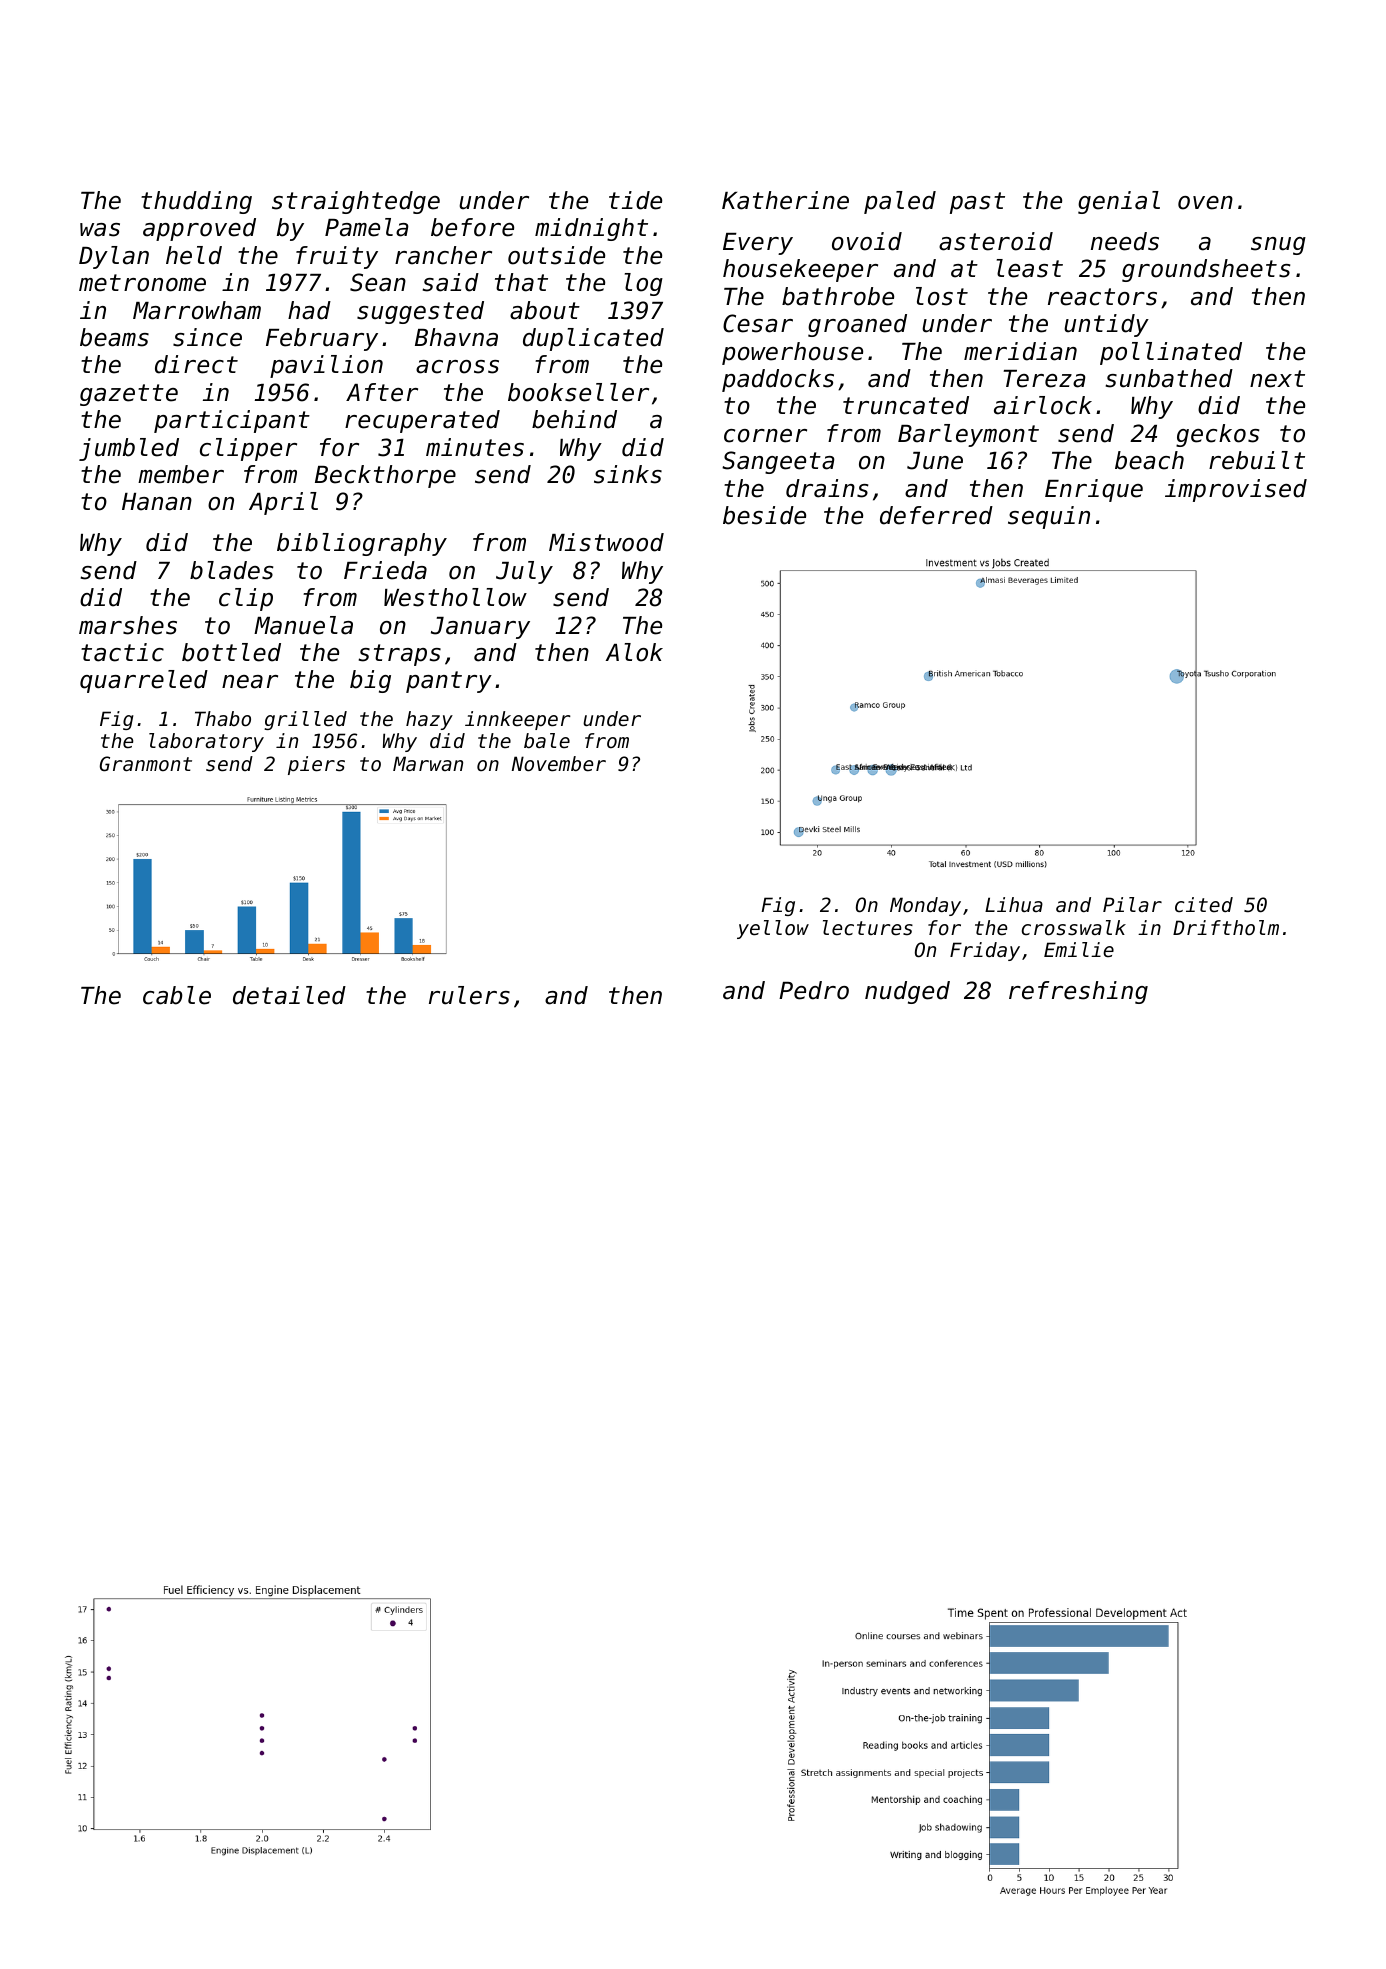 The width and height of the image is (1386, 1969). I want to click on Enrique, so click(1094, 490).
